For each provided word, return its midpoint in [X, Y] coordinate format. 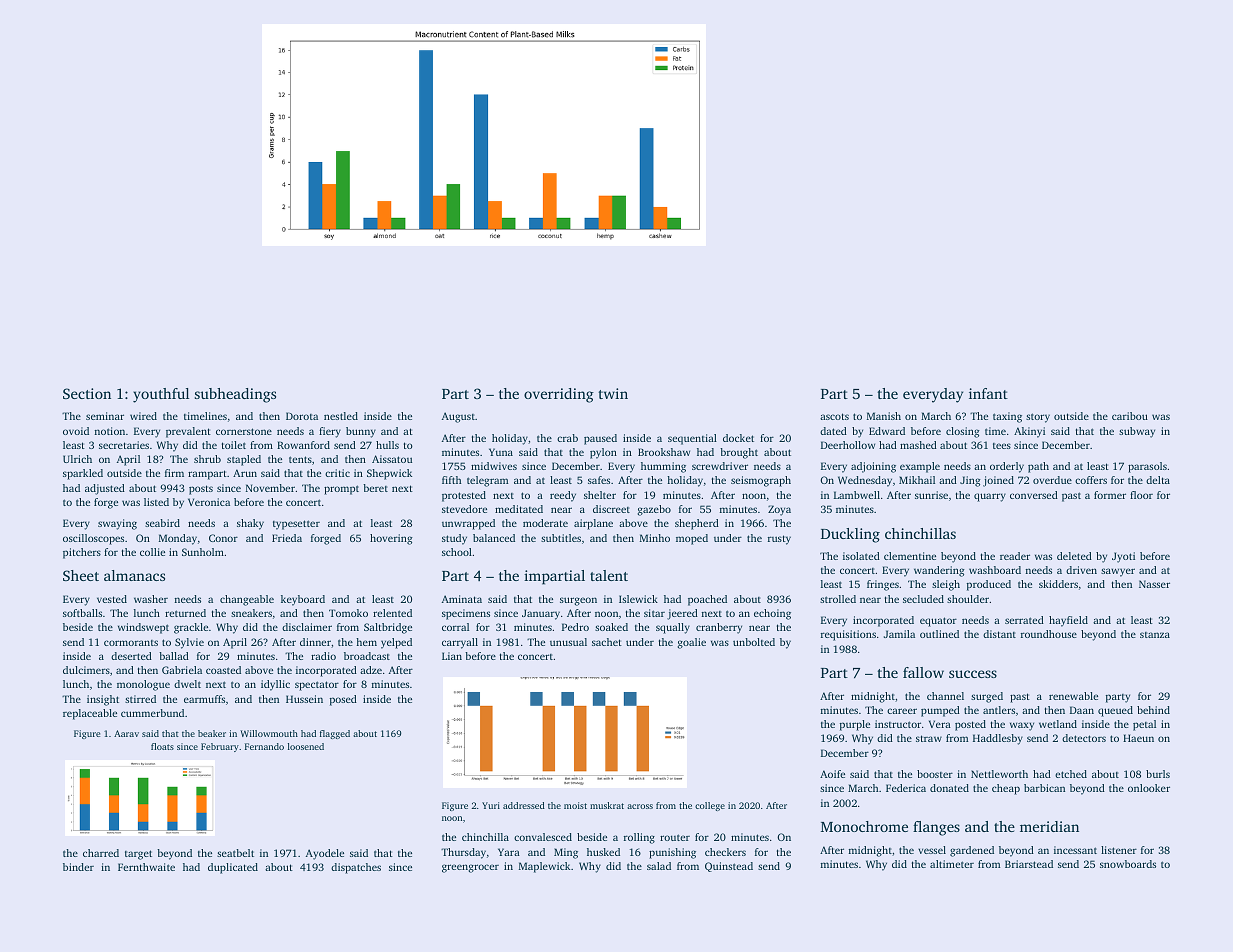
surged [987, 697]
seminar [105, 416]
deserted [131, 656]
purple [855, 725]
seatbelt [235, 853]
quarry [990, 497]
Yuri [491, 805]
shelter [600, 495]
